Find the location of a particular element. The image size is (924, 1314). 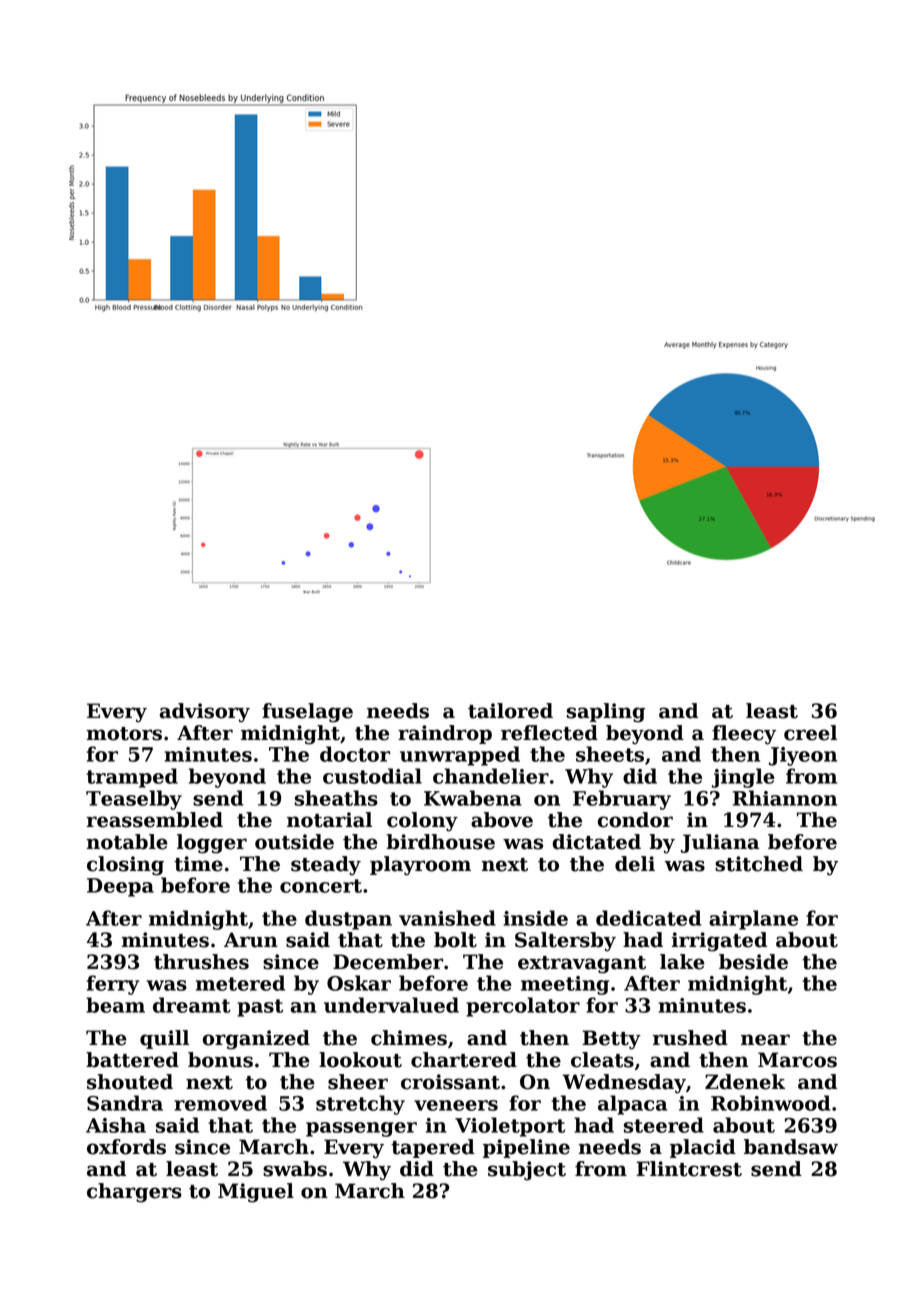

chimes is located at coordinates (409, 1038).
